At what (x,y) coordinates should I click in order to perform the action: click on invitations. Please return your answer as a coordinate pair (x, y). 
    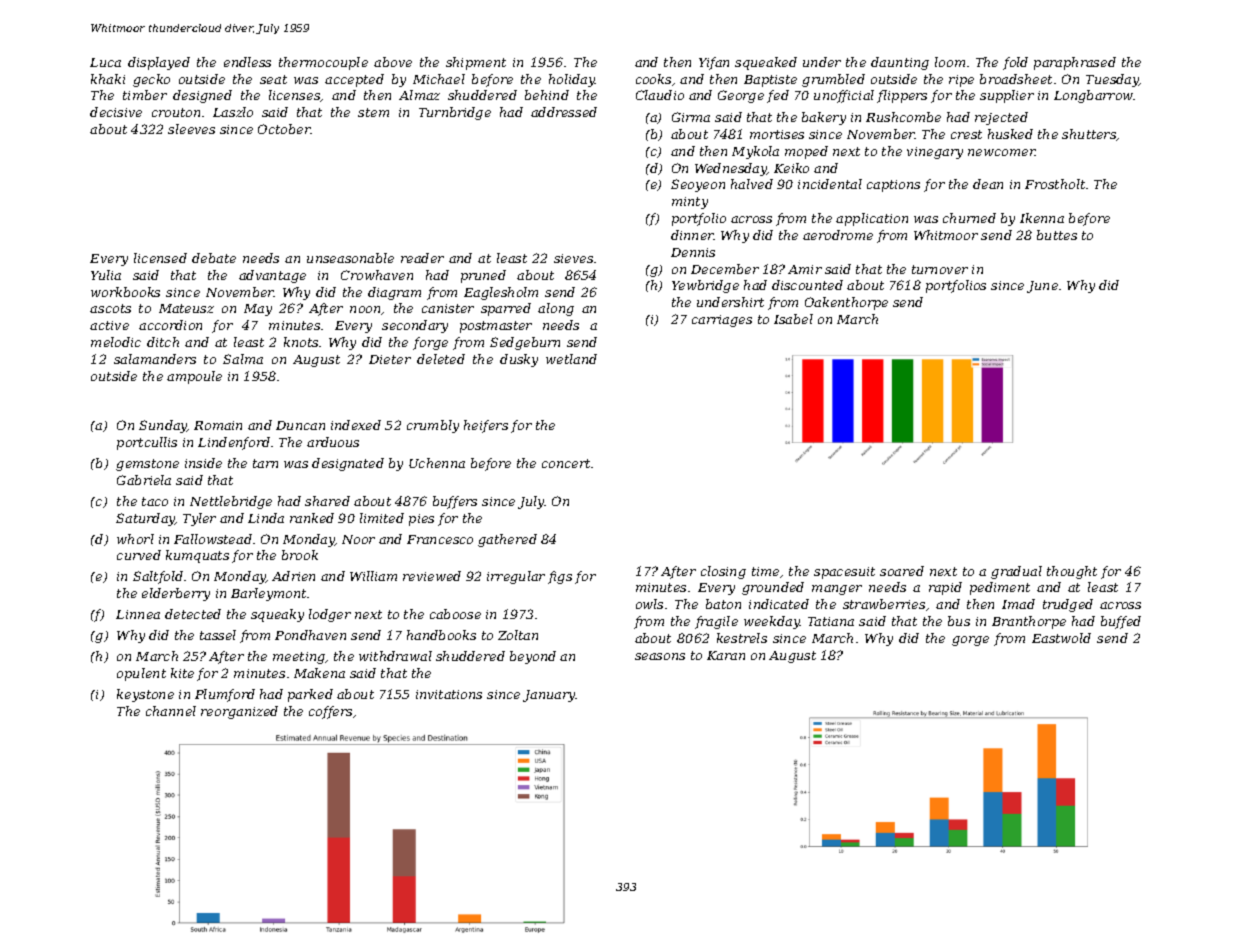
    Looking at the image, I should click on (449, 694).
